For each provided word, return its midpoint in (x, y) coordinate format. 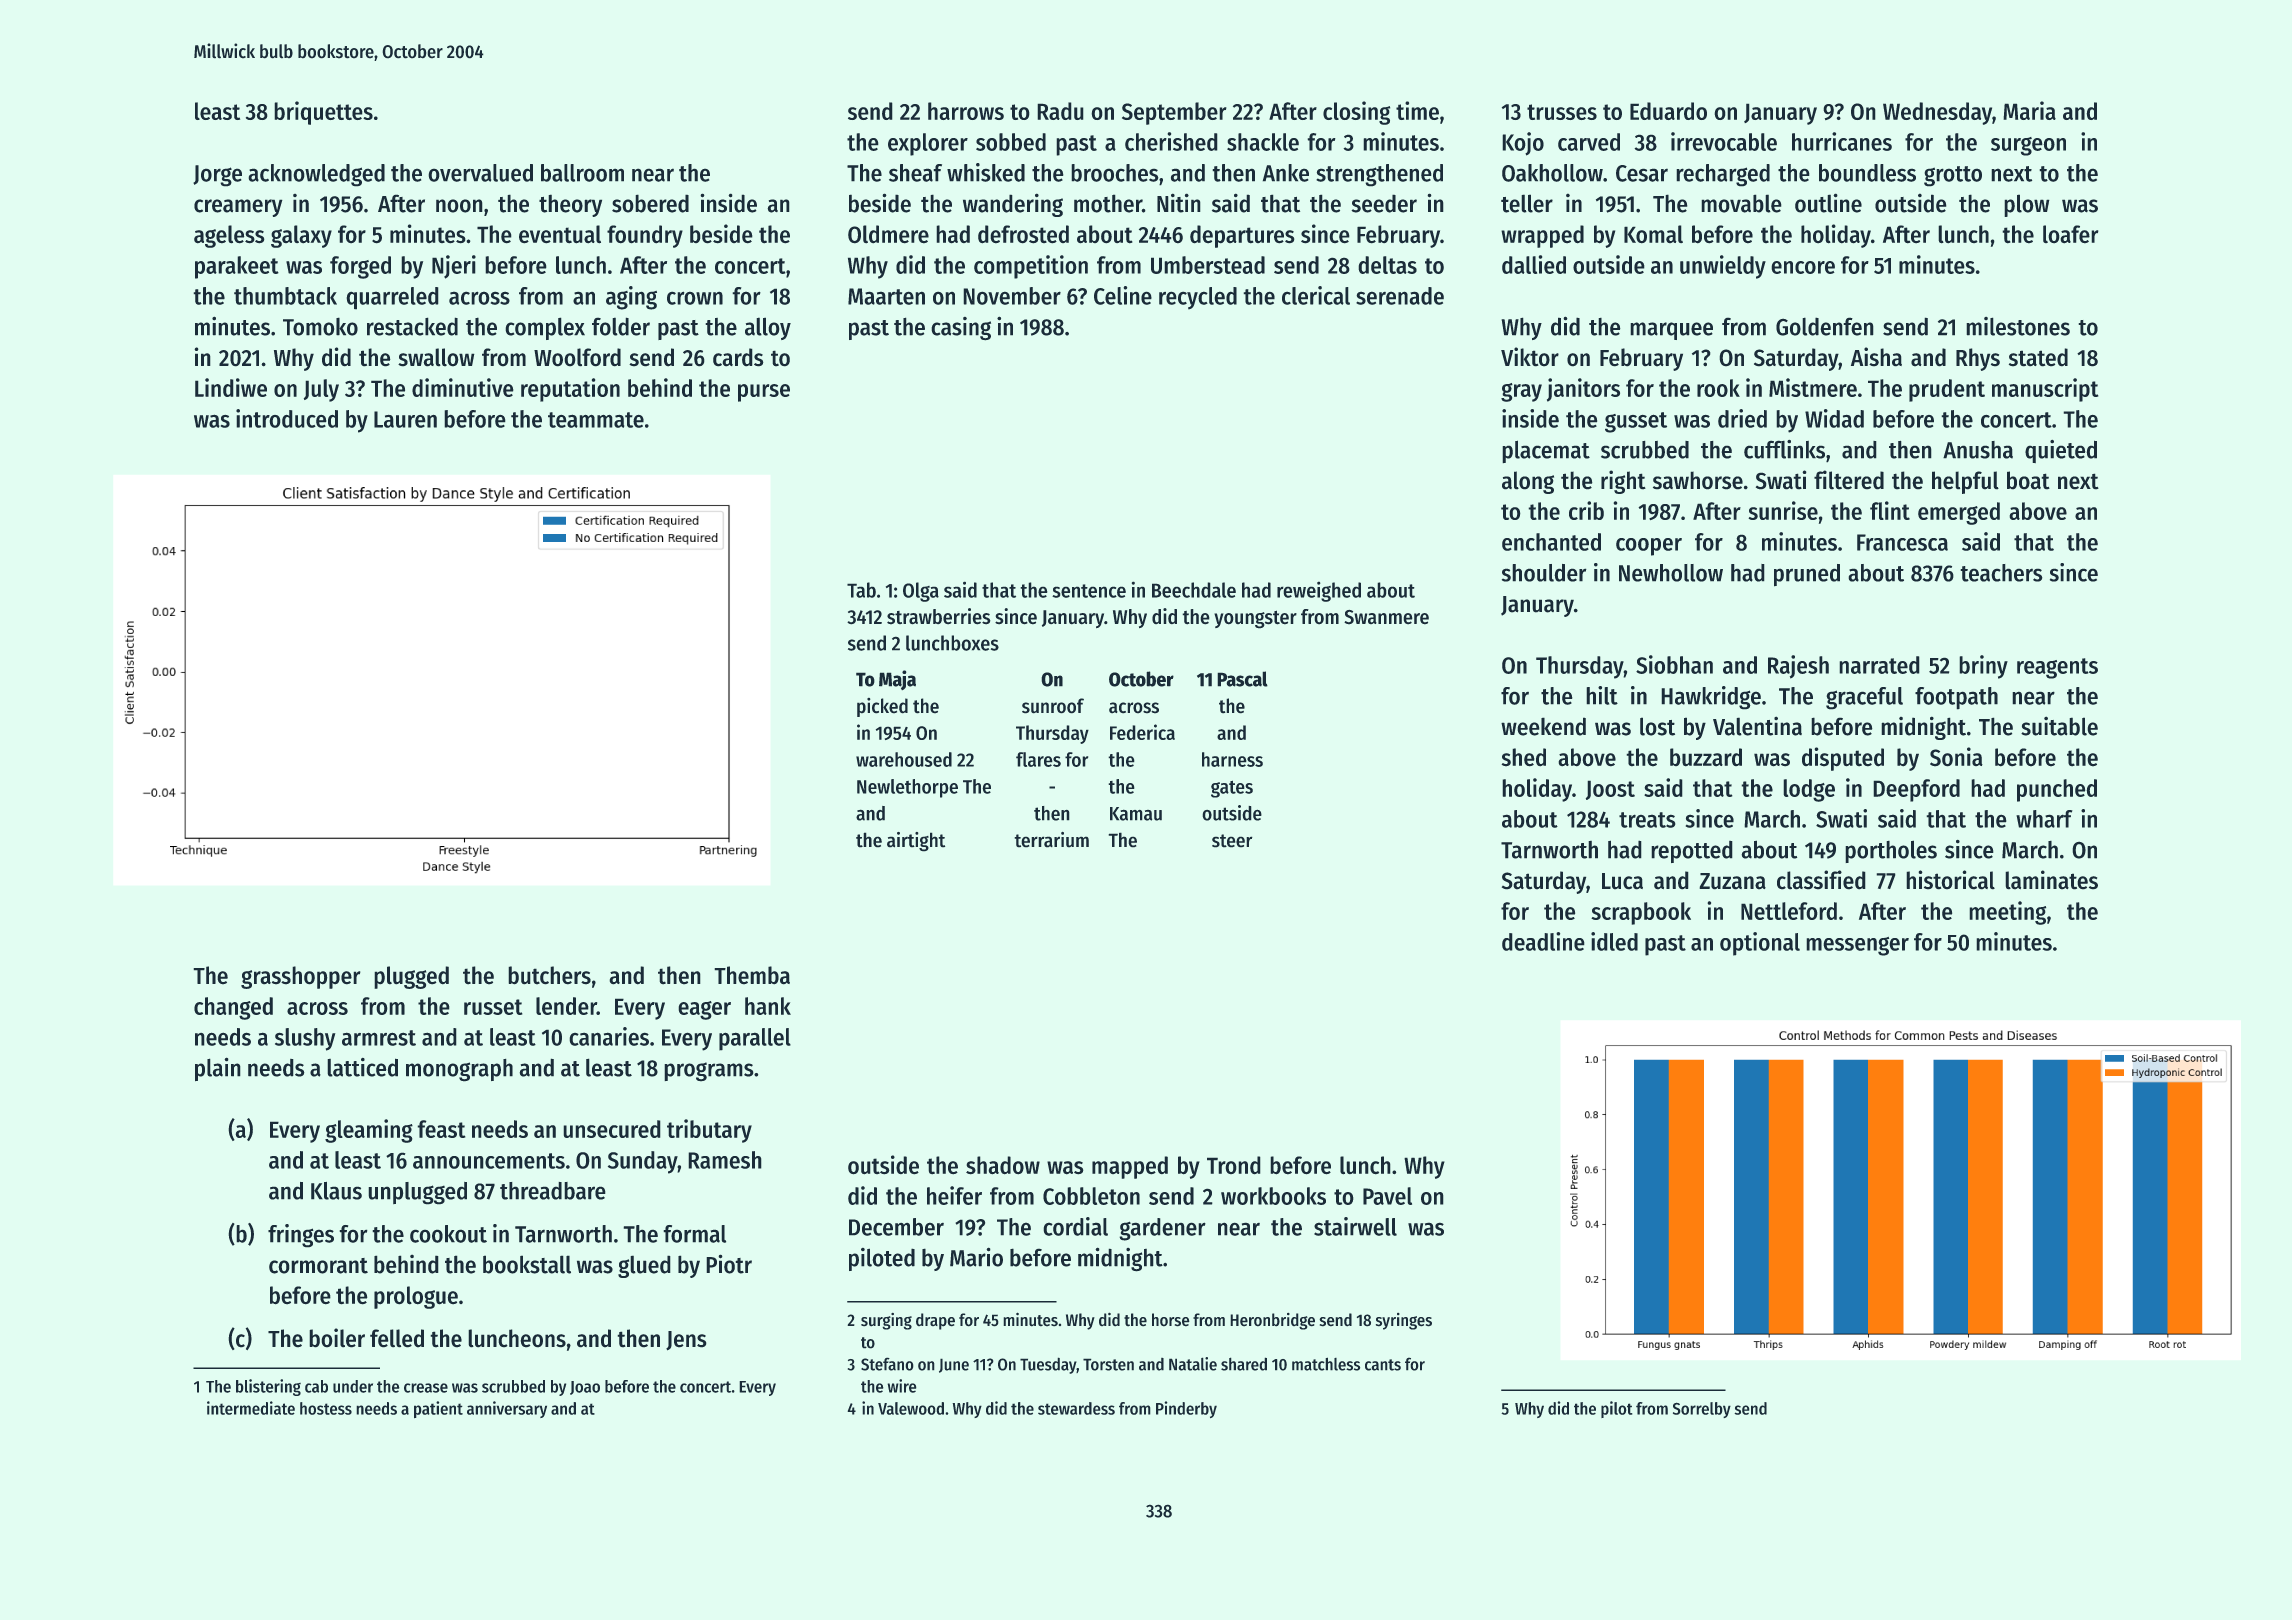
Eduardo (1668, 111)
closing (1356, 113)
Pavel (1387, 1196)
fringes (301, 1236)
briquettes (323, 113)
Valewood (911, 1408)
